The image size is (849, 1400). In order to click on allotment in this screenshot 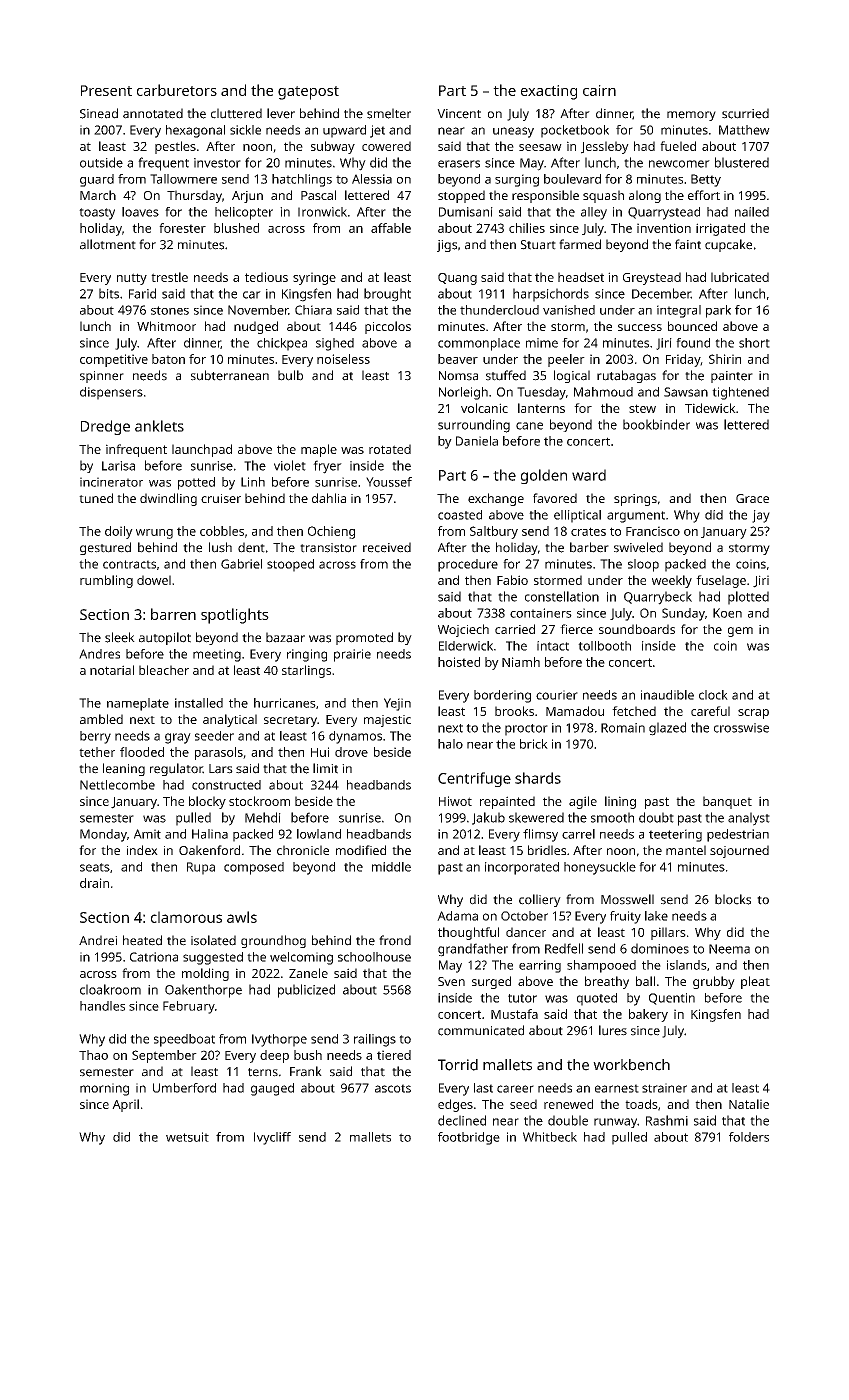, I will do `click(108, 244)`.
